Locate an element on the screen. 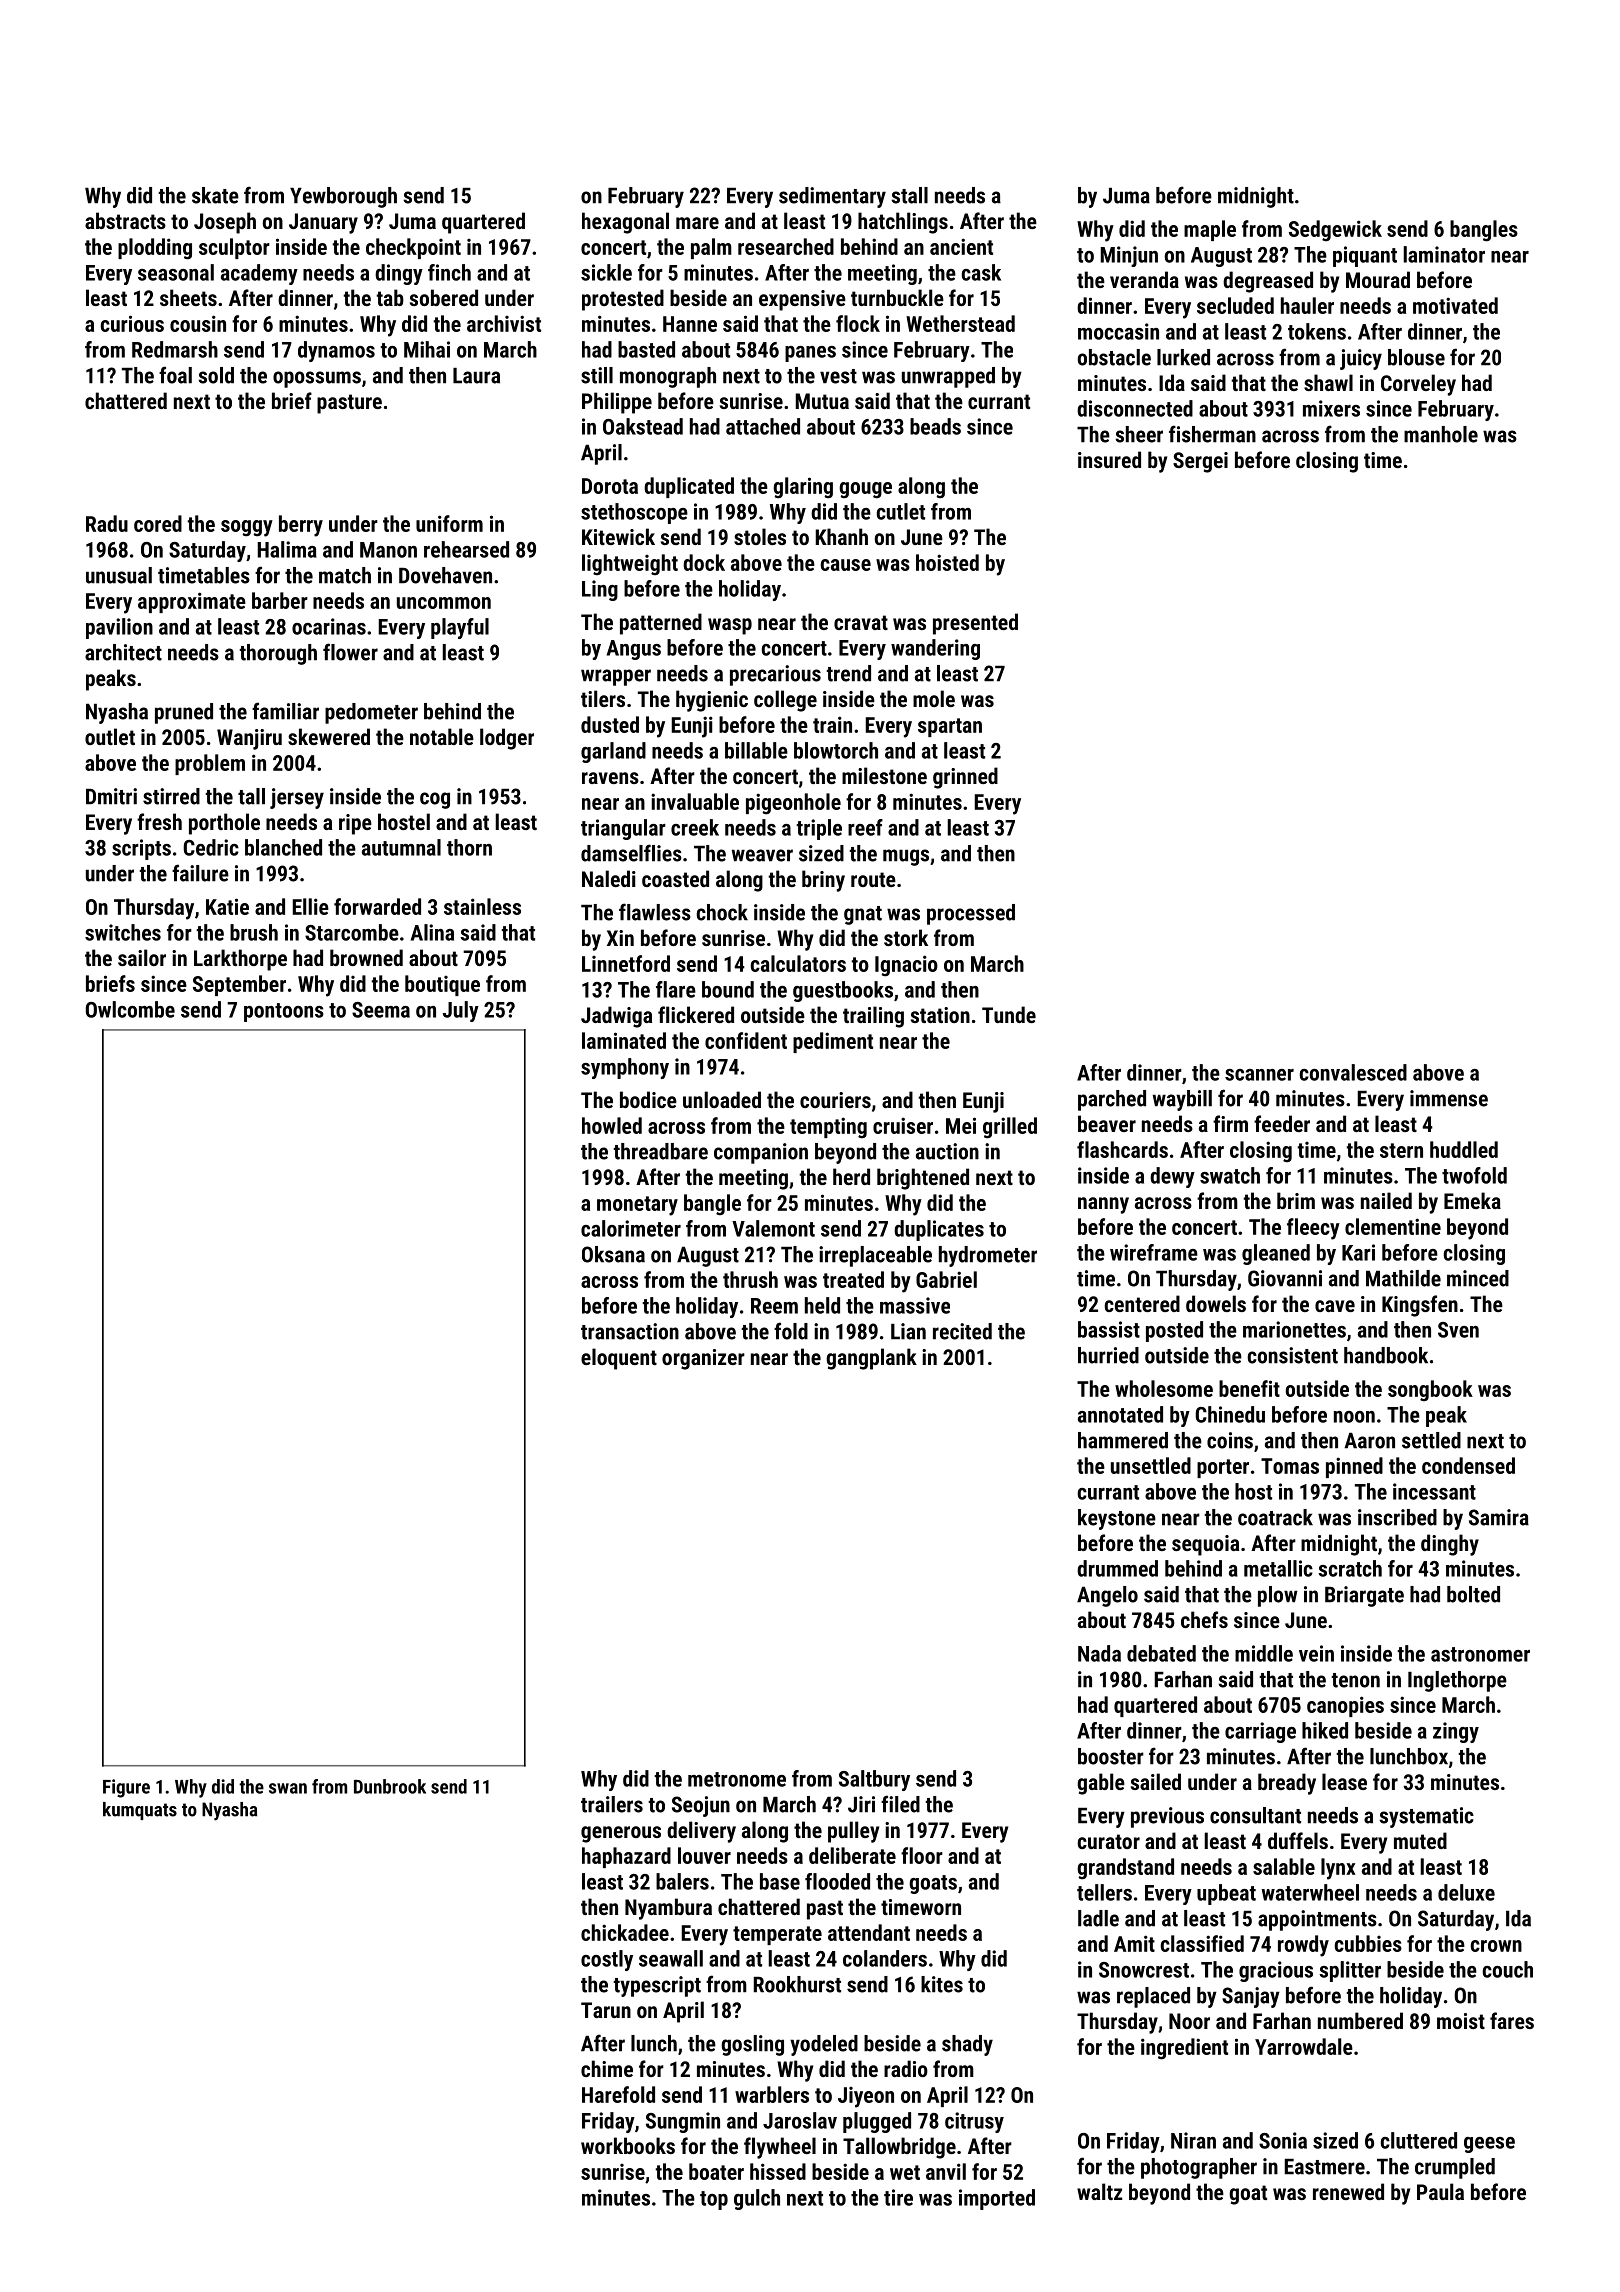 The height and width of the screenshot is (2292, 1620). pontoons is located at coordinates (284, 1012).
